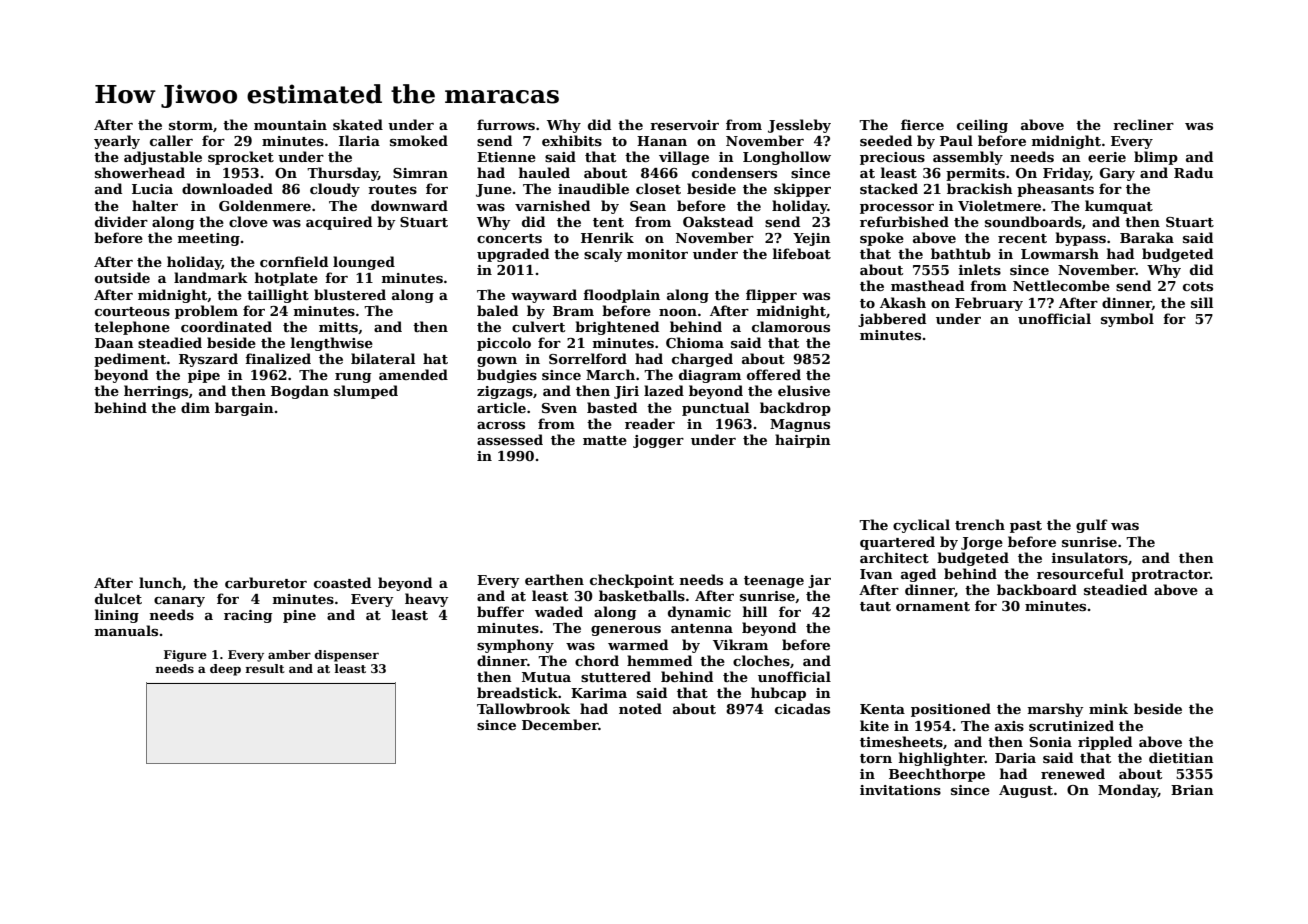  Describe the element at coordinates (1143, 124) in the document. I see `recliner` at that location.
